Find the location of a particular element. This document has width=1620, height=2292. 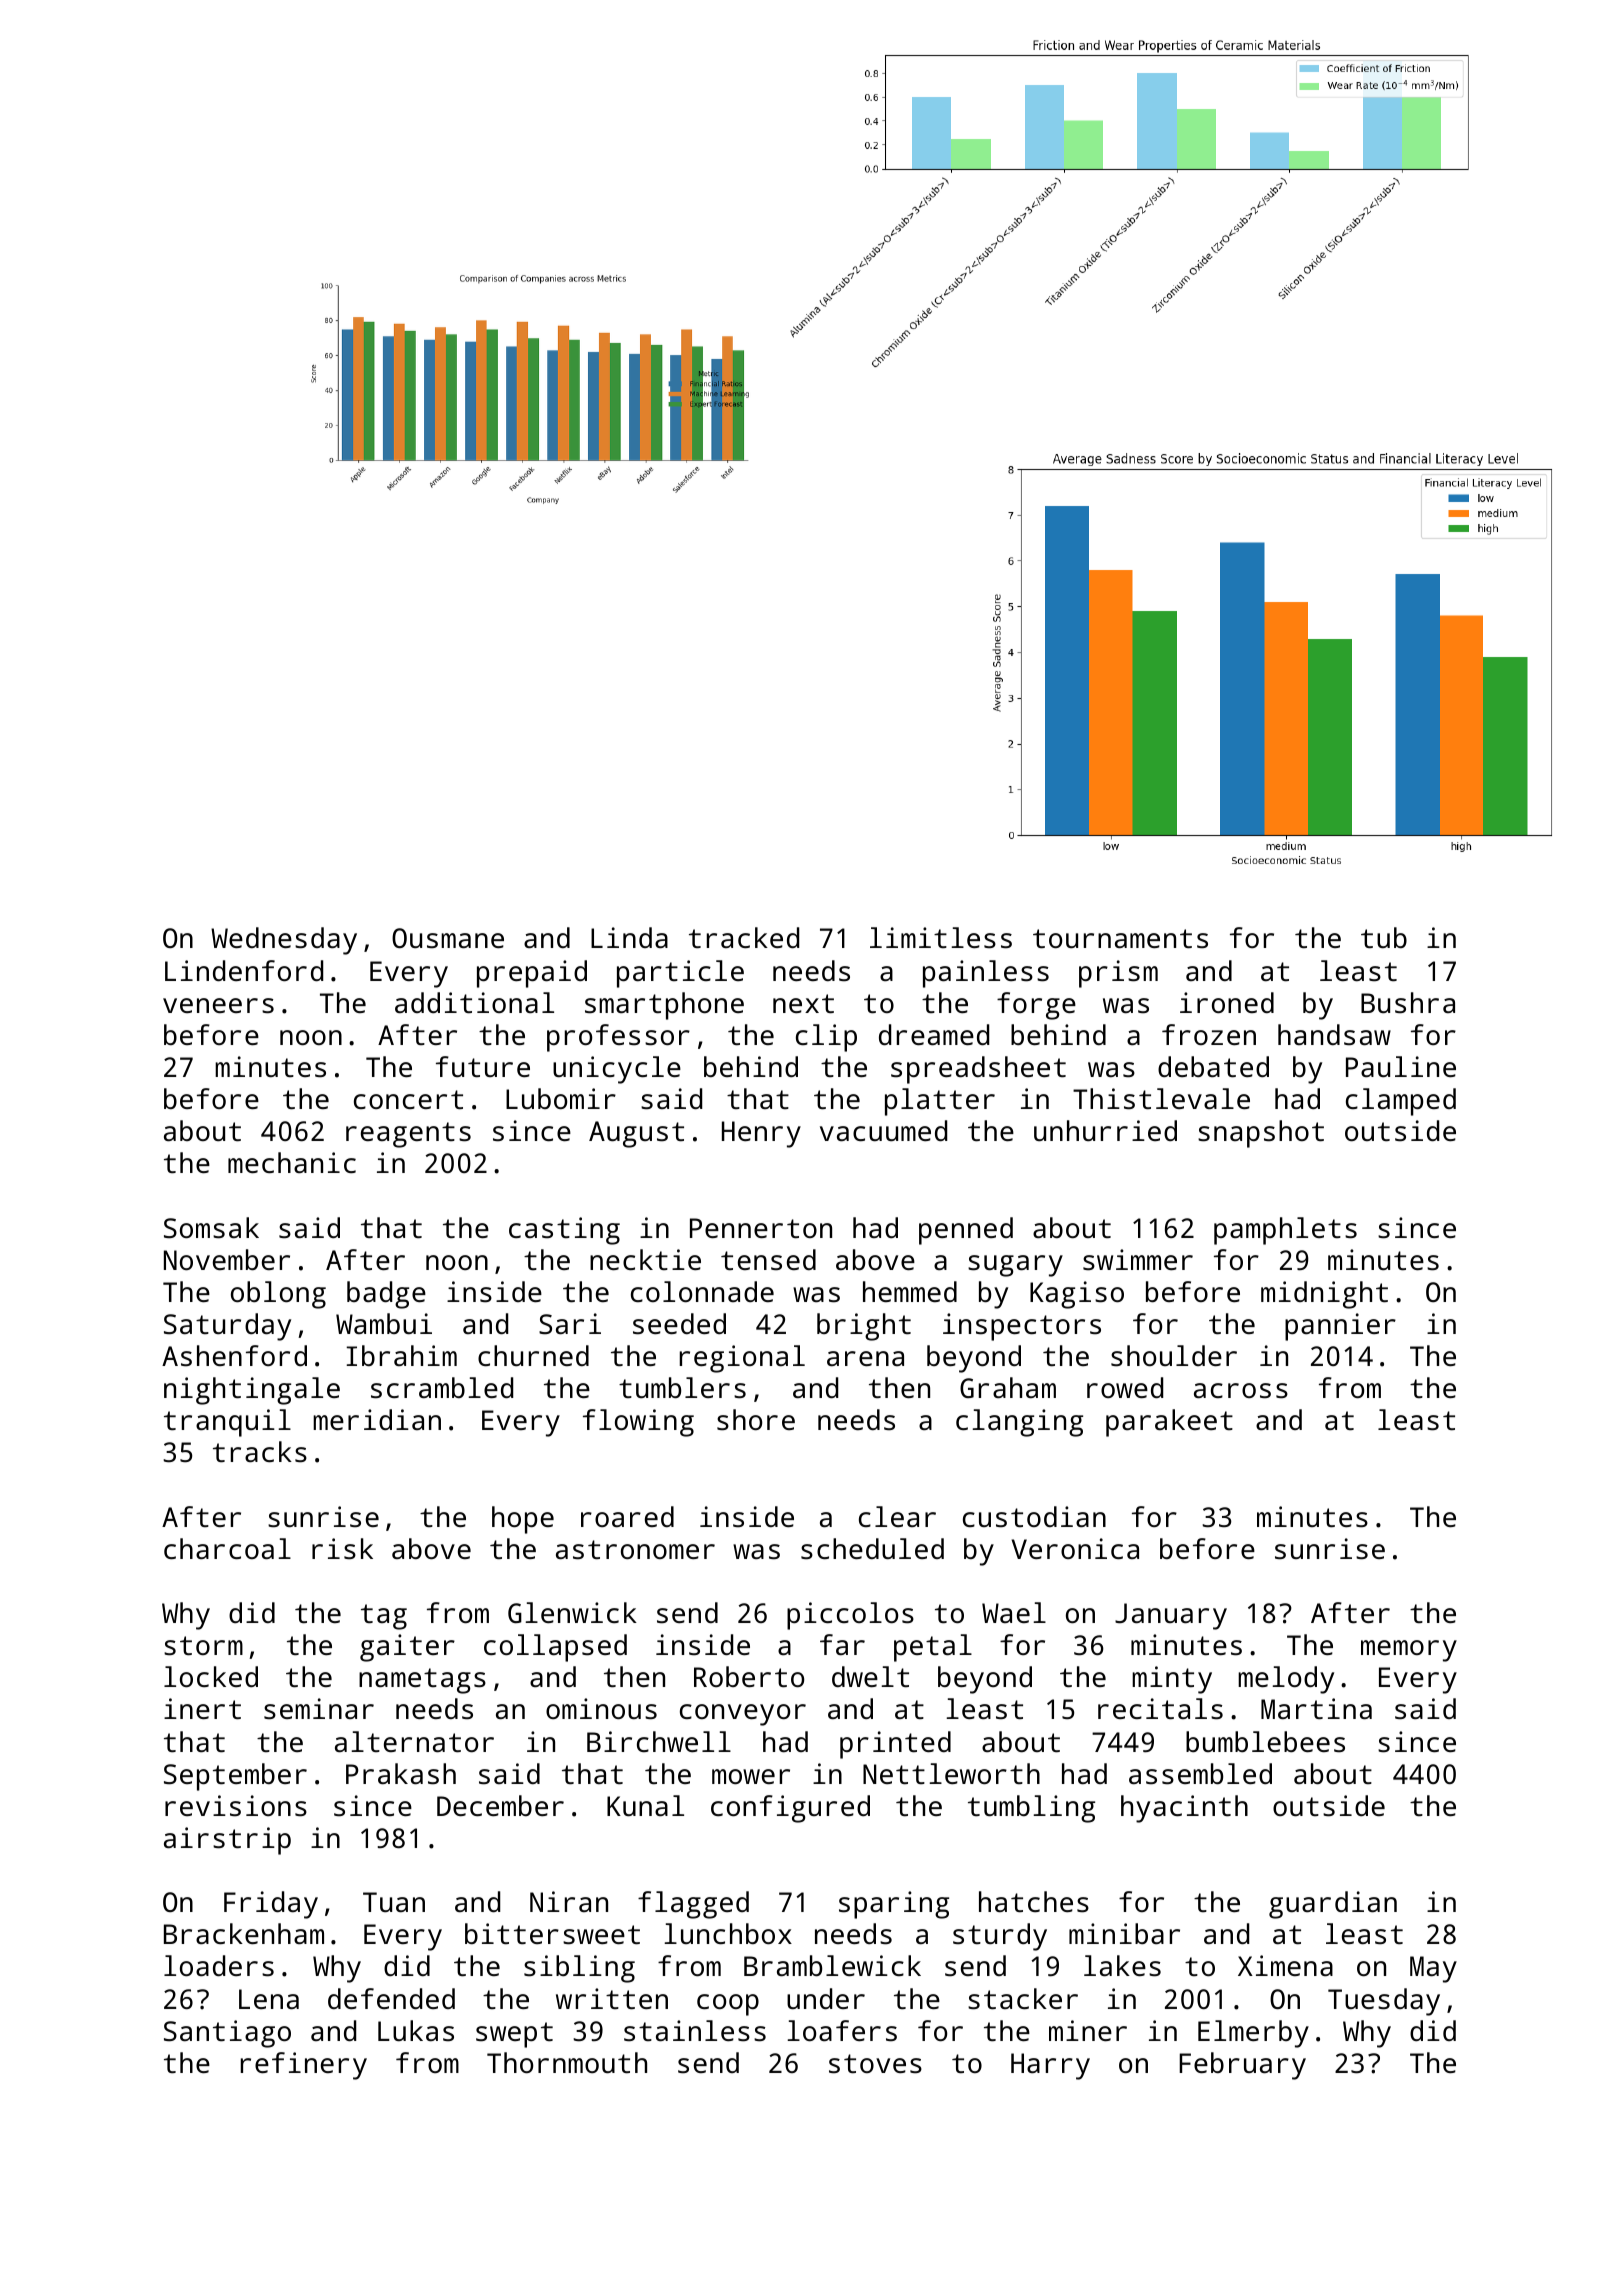

melody is located at coordinates (1286, 1680).
